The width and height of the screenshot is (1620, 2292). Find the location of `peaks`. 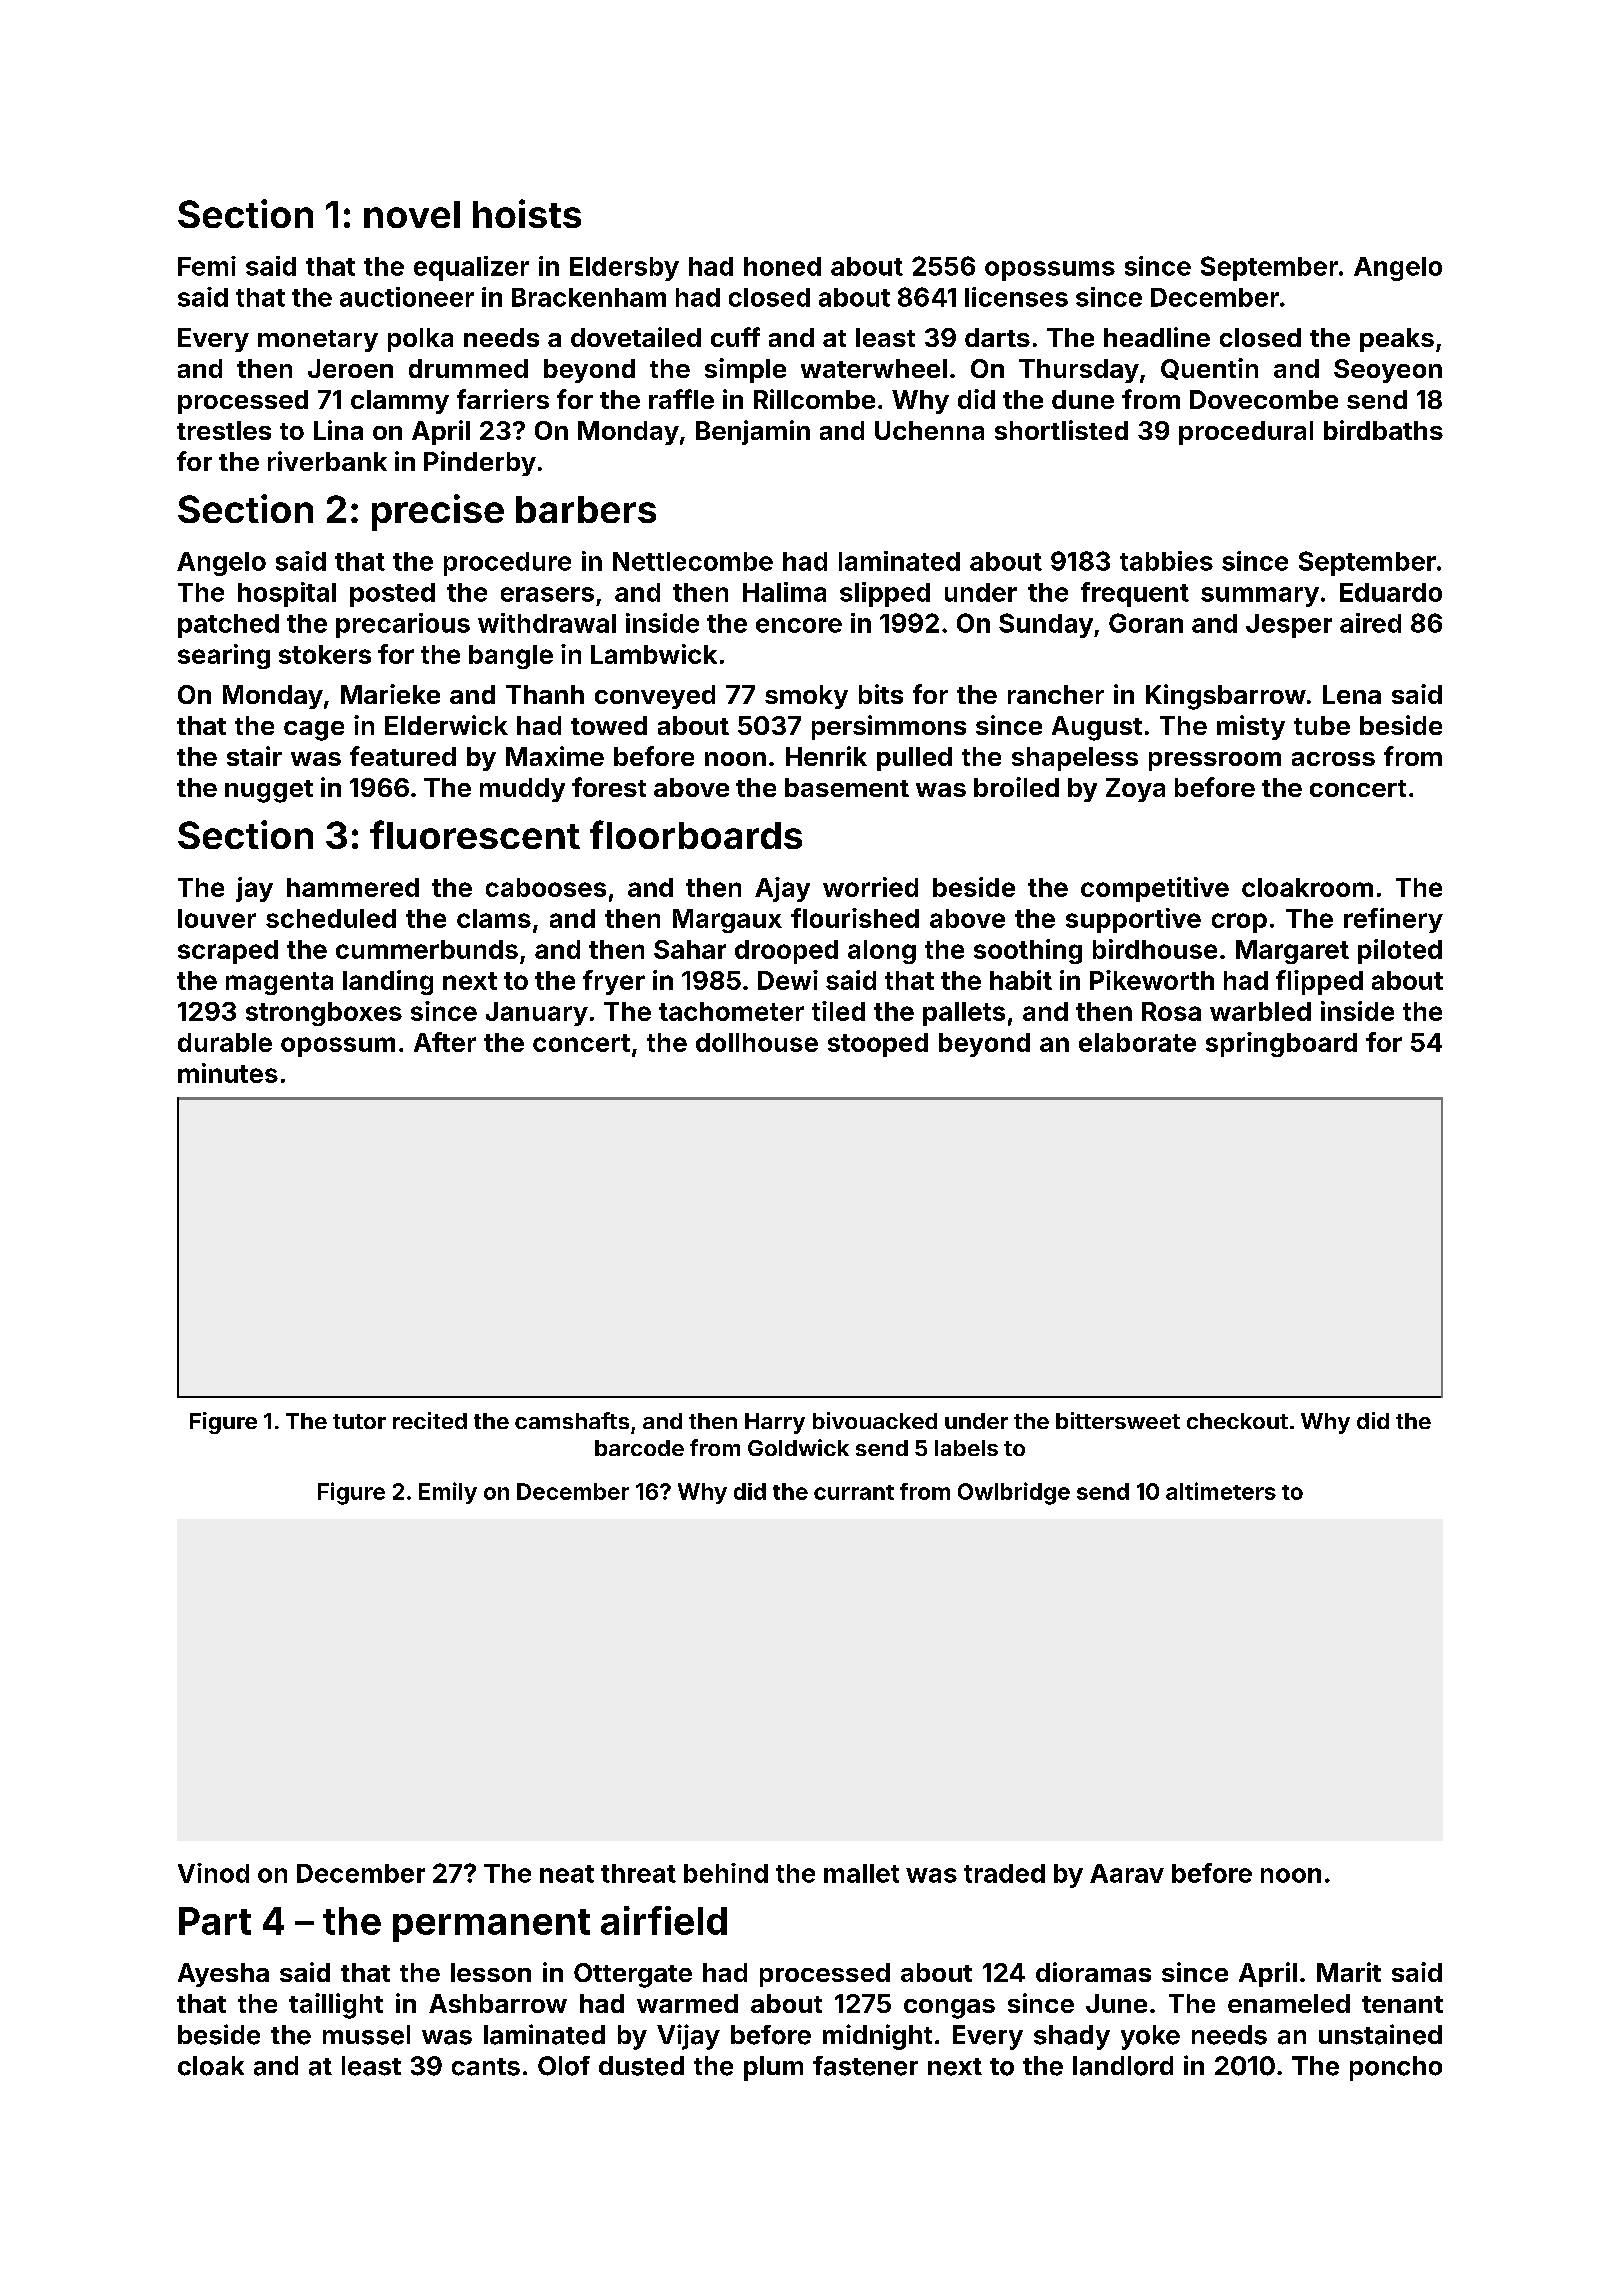

peaks is located at coordinates (1397, 340).
